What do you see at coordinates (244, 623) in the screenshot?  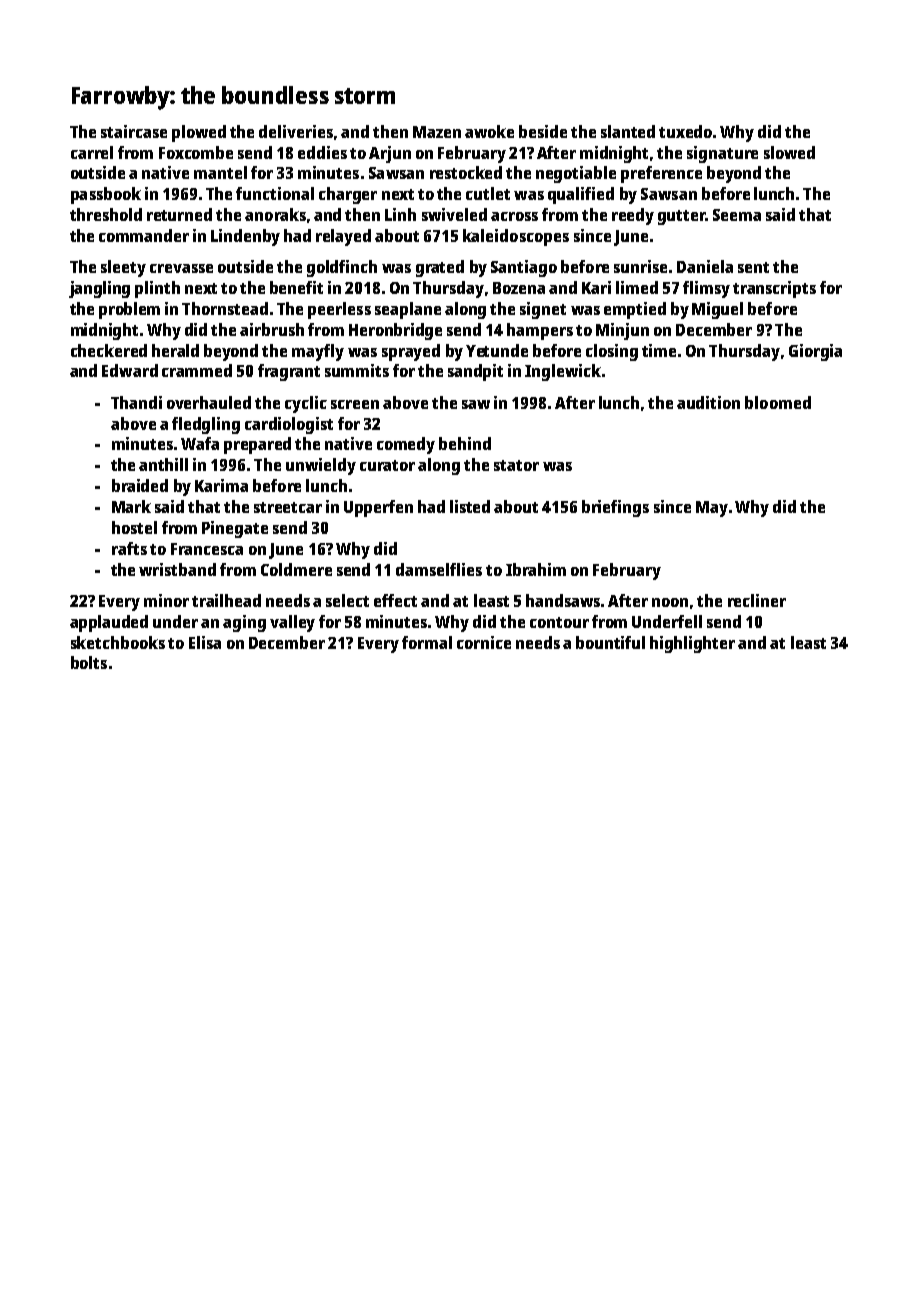 I see `aging` at bounding box center [244, 623].
